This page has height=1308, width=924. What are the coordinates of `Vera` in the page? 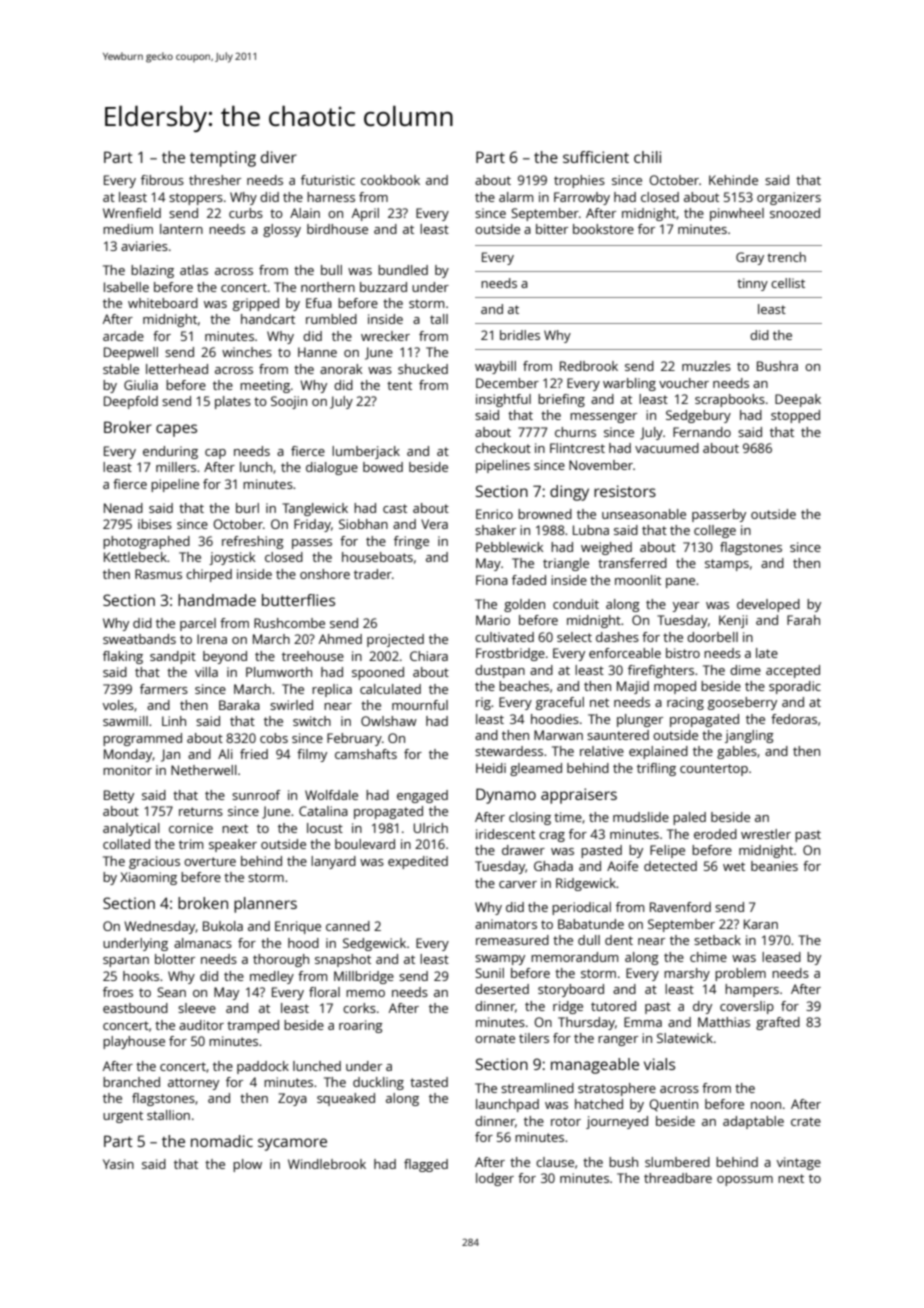 It's located at (434, 524).
